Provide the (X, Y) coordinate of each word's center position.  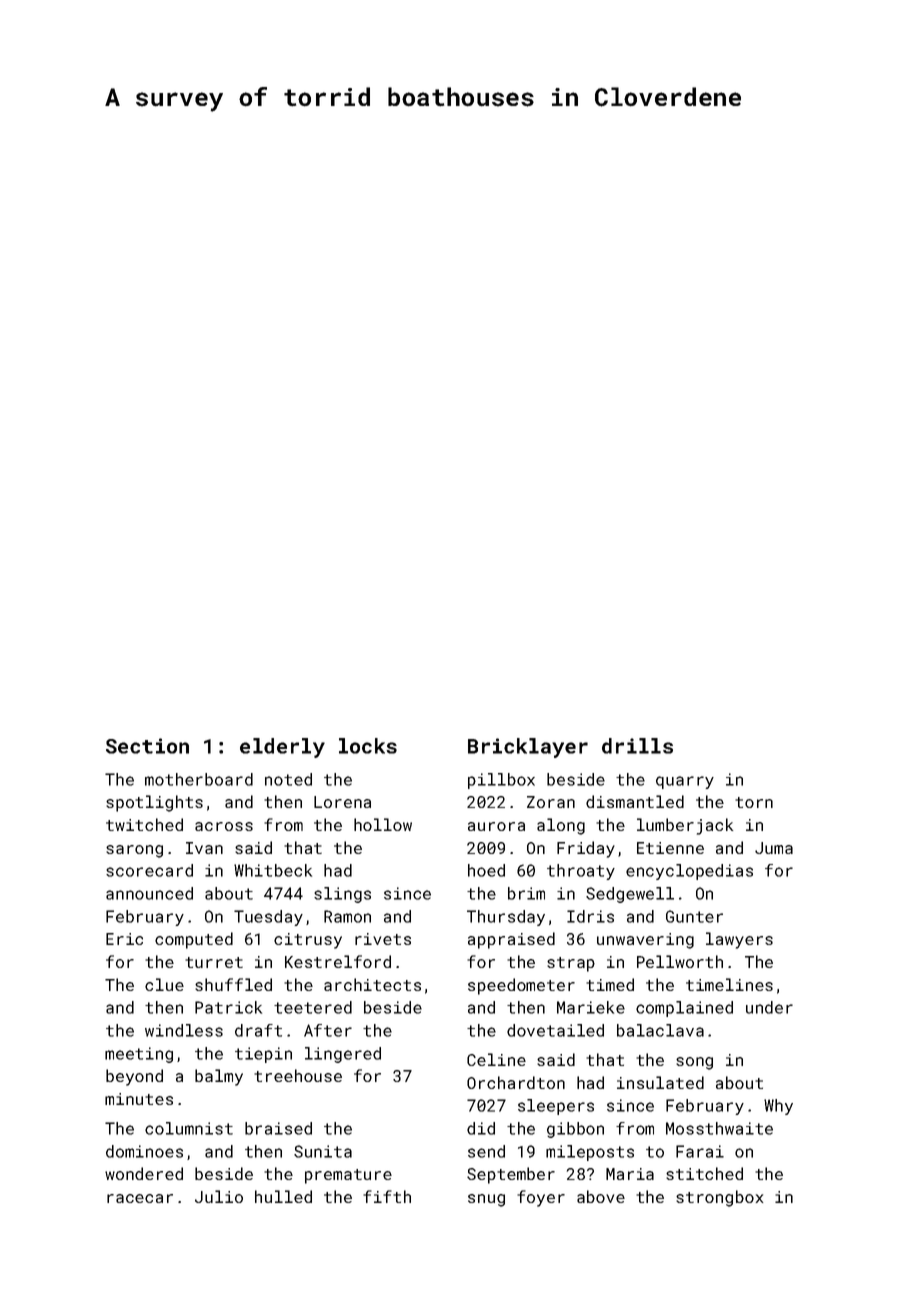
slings (342, 895)
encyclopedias (689, 872)
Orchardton (516, 1082)
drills (637, 746)
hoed (486, 870)
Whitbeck (273, 870)
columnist (189, 1128)
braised (278, 1128)
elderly (282, 748)
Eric (124, 939)
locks (368, 746)
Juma (774, 848)
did (481, 1128)
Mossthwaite (719, 1128)
